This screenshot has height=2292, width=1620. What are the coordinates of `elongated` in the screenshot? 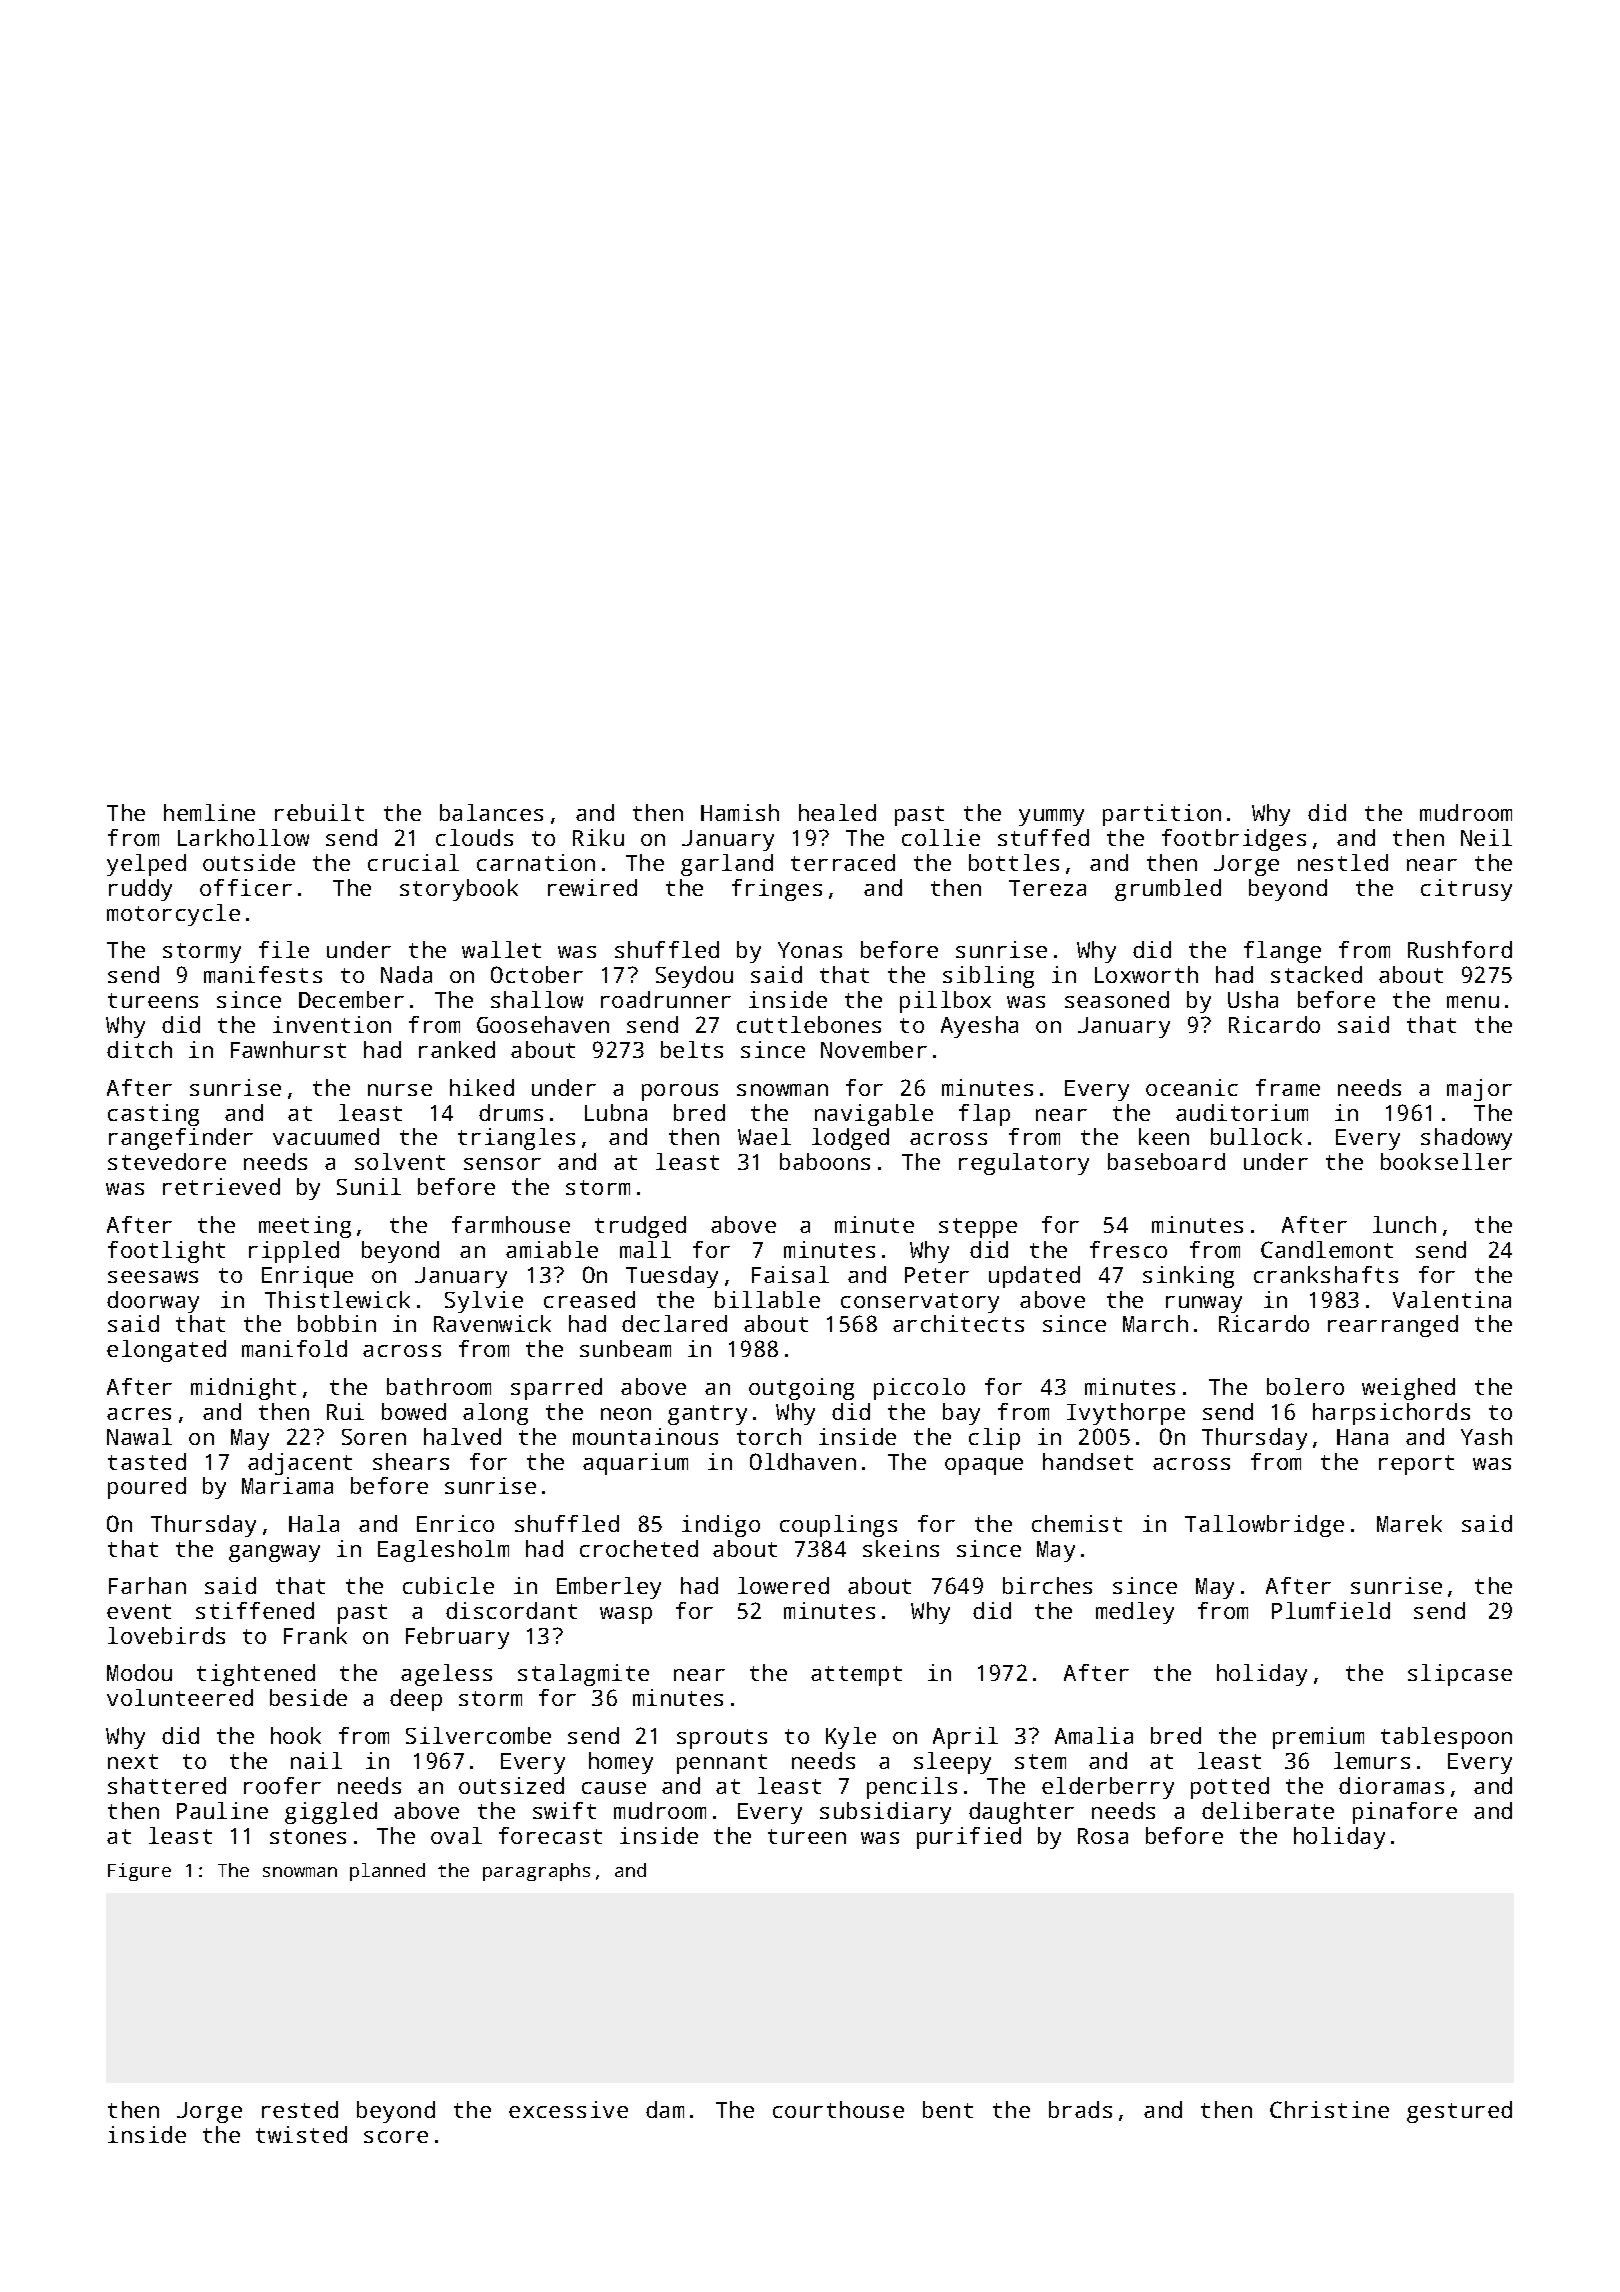 It's located at (166, 1351).
